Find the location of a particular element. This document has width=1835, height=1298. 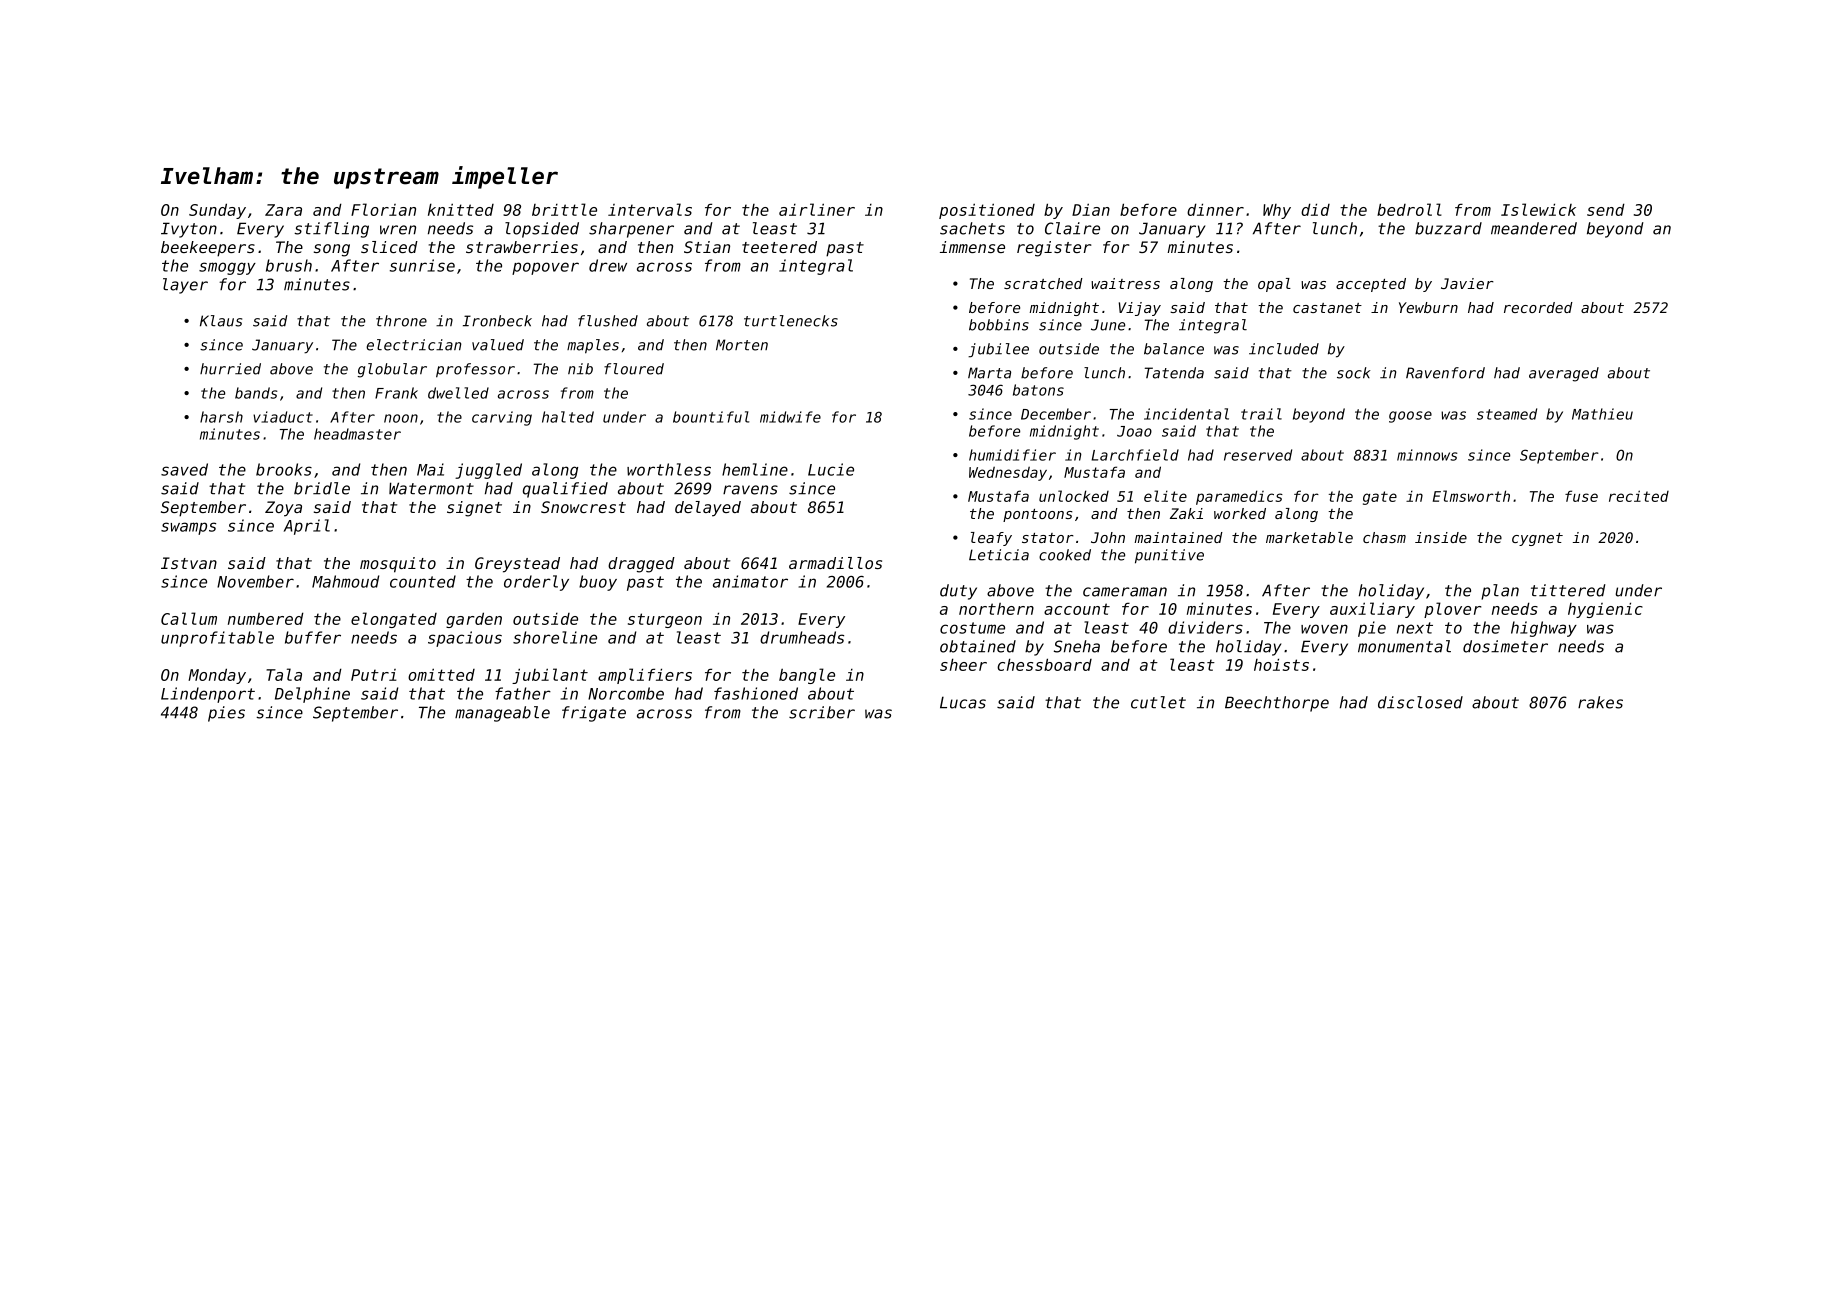

omitted is located at coordinates (441, 674).
